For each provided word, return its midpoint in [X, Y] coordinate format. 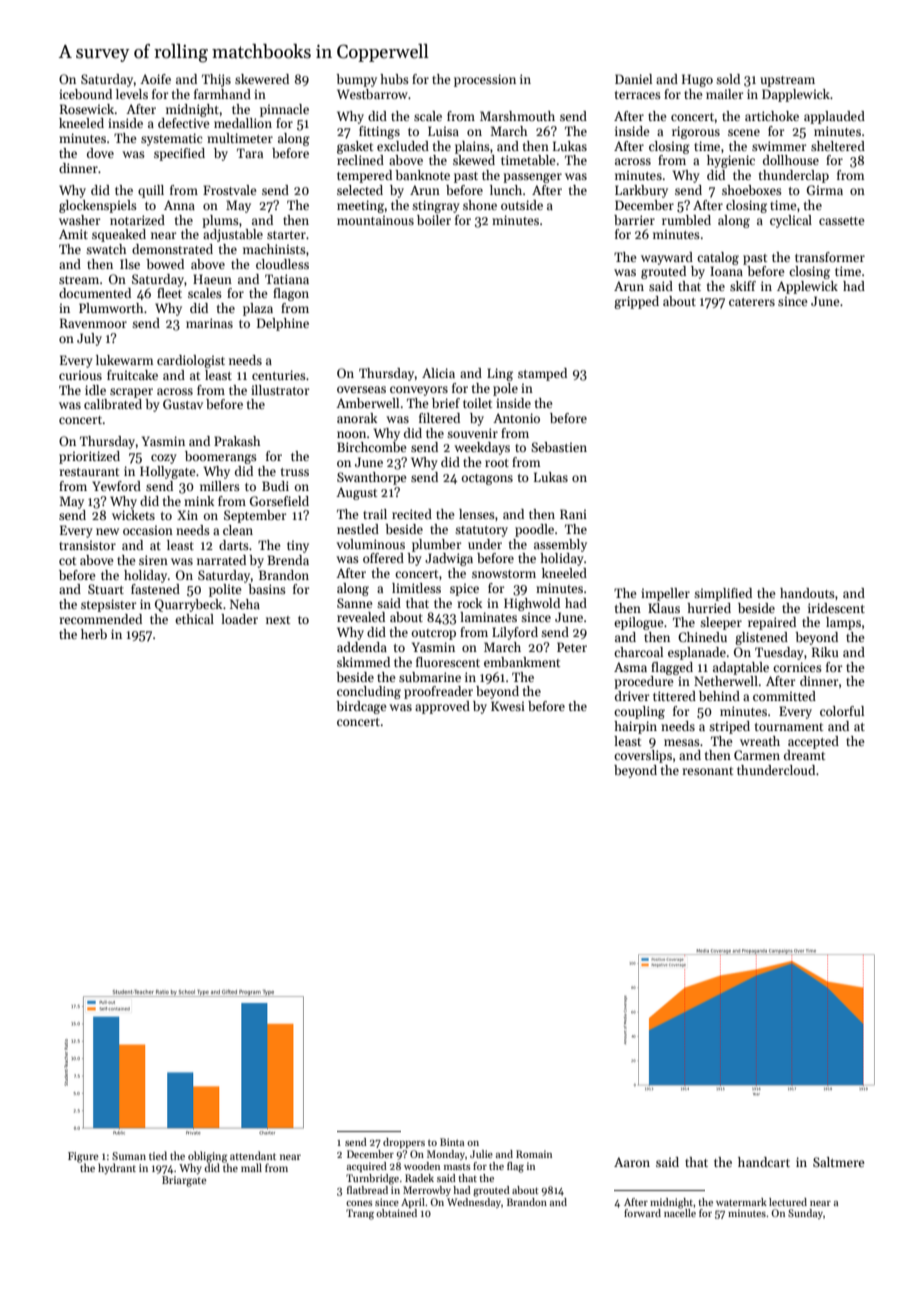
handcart [764, 1162]
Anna [179, 205]
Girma [825, 190]
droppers [404, 1143]
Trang [360, 1214]
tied [158, 1155]
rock [469, 603]
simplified [723, 594]
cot [67, 561]
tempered [364, 176]
